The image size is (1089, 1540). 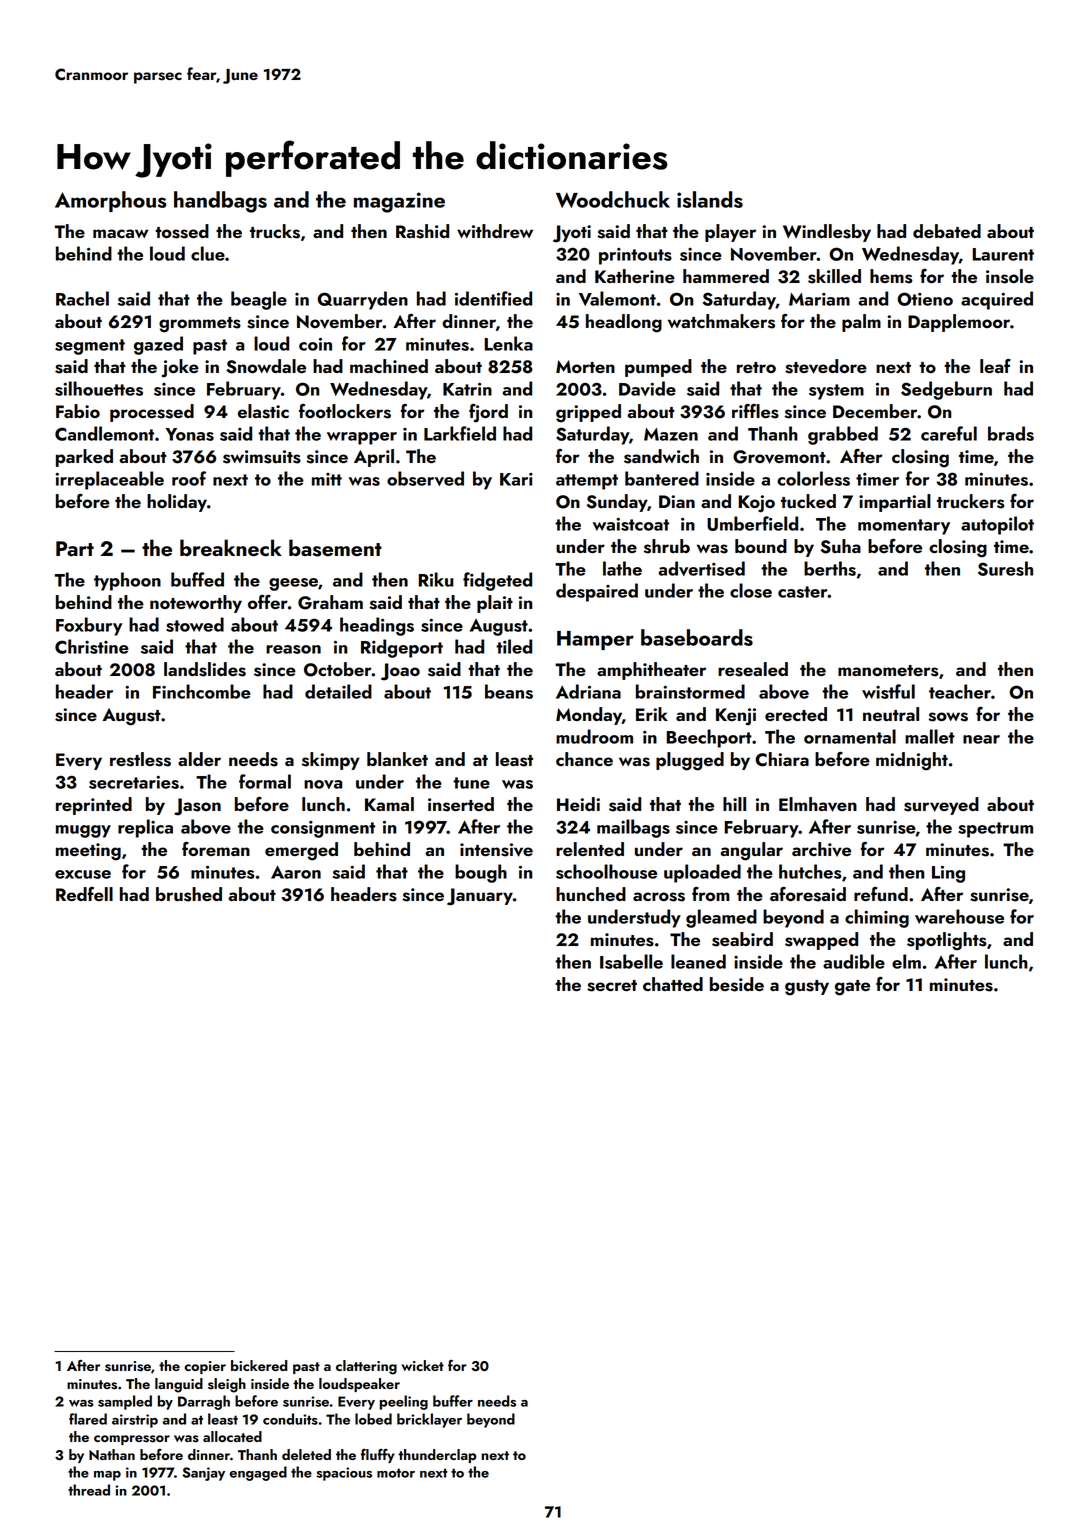 What do you see at coordinates (843, 435) in the screenshot?
I see `grabbed` at bounding box center [843, 435].
